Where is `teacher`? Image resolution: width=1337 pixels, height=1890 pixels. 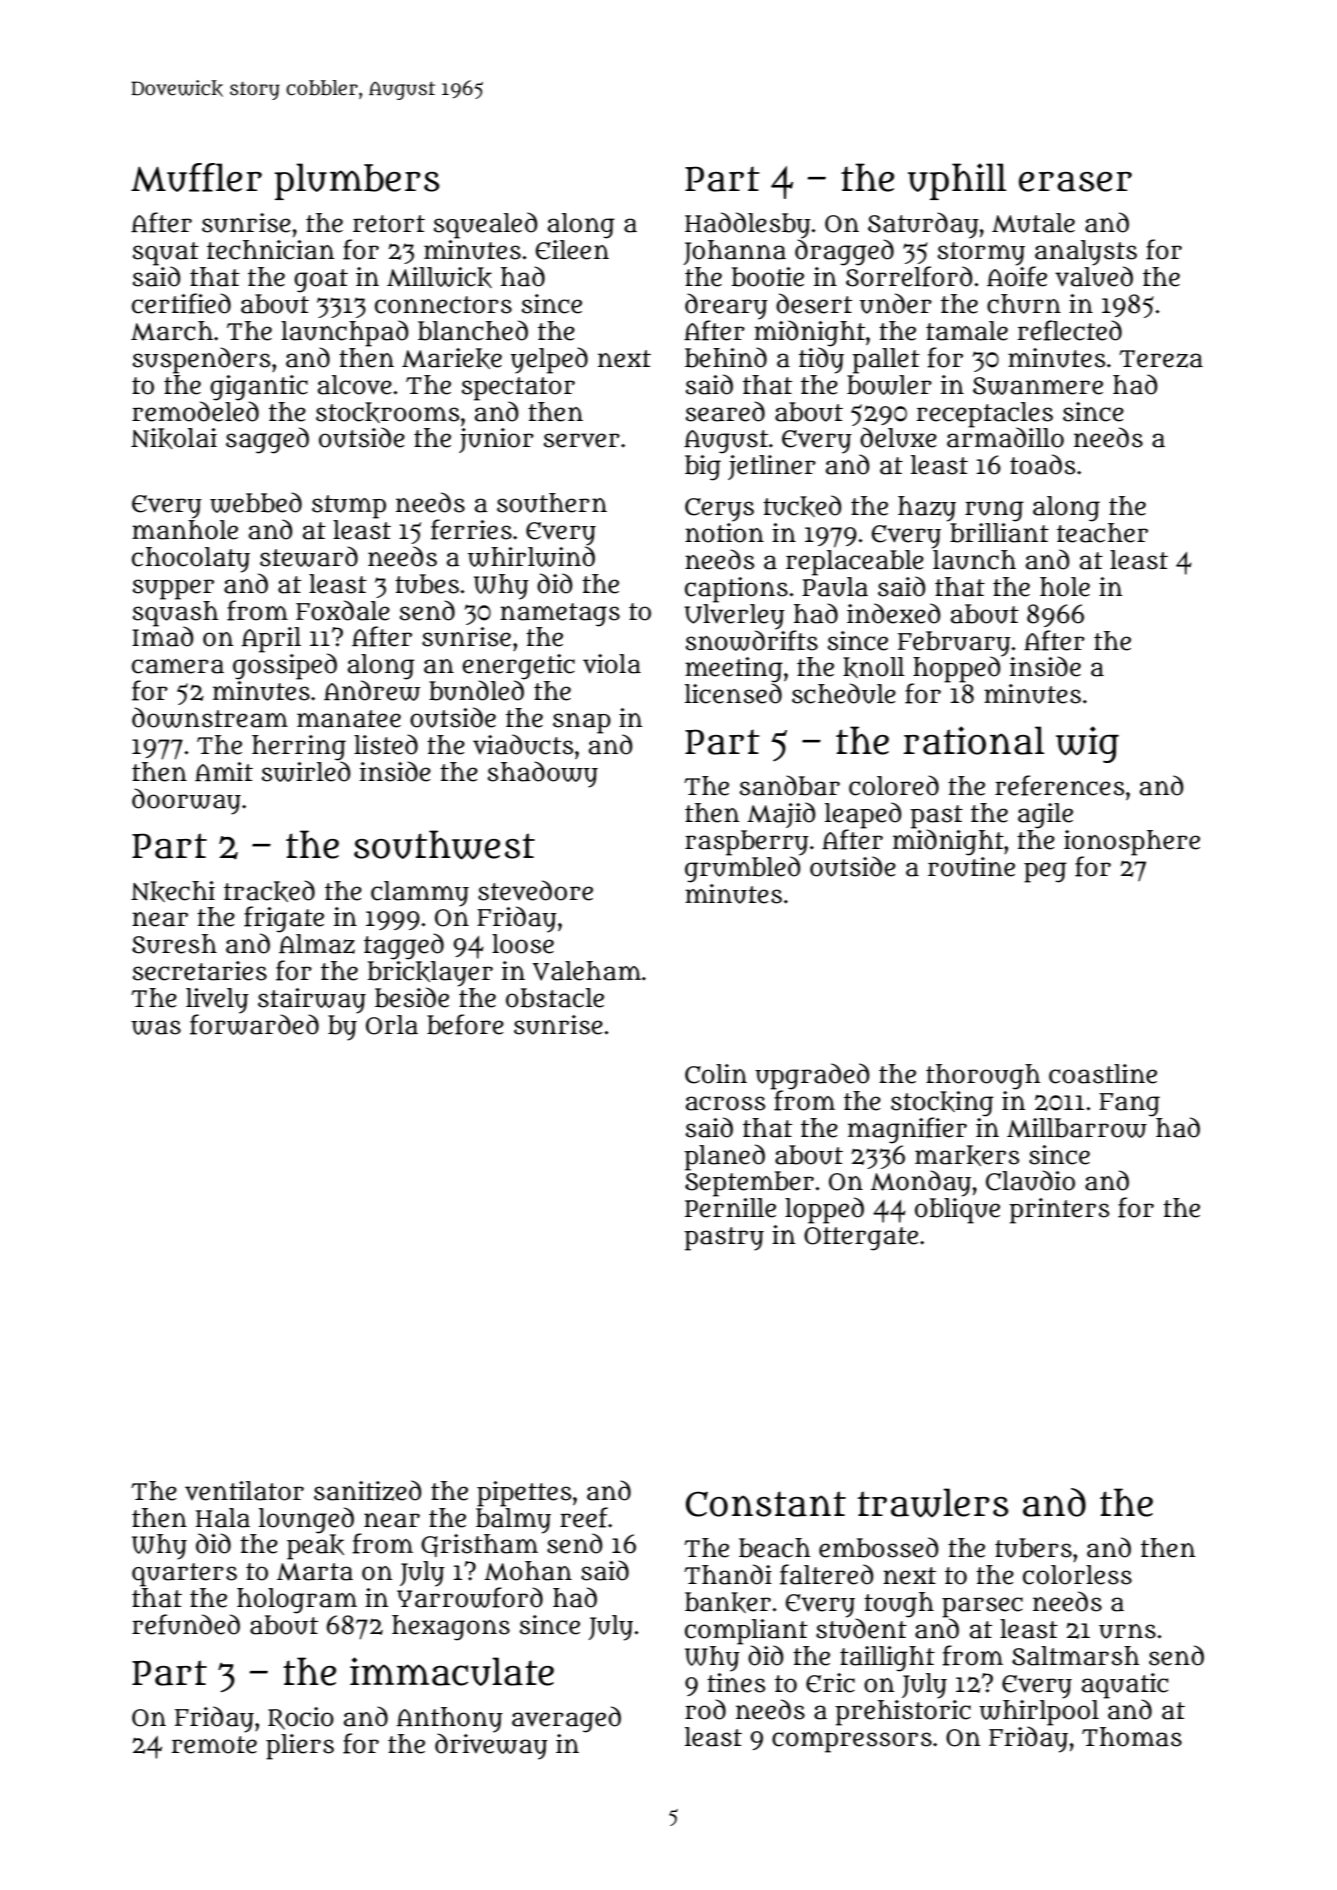 teacher is located at coordinates (1102, 533).
